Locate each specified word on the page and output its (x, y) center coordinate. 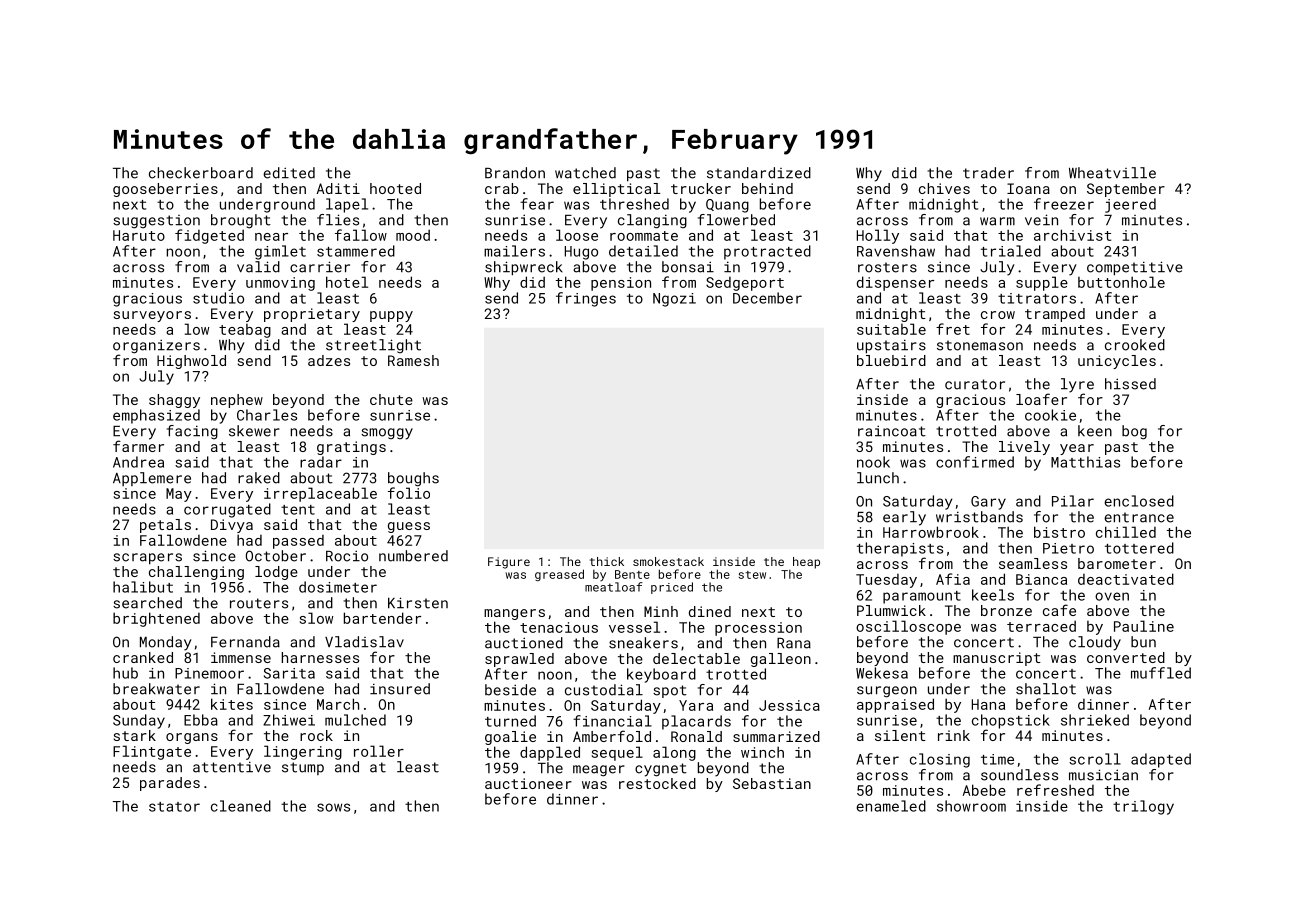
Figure (509, 563)
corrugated (227, 510)
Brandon (515, 173)
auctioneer (528, 783)
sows (333, 807)
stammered (356, 251)
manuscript (997, 659)
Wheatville (1112, 173)
